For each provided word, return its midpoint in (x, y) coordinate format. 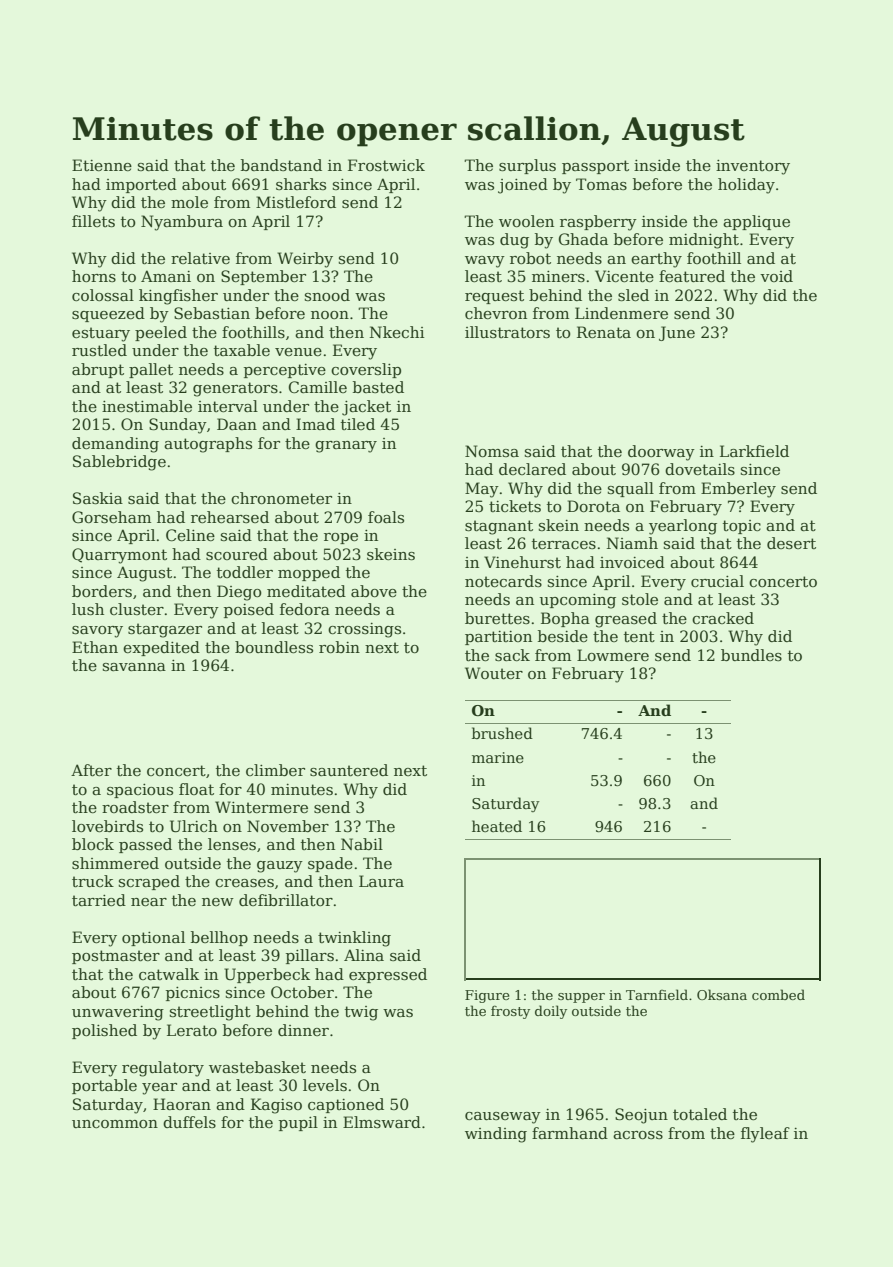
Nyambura (182, 223)
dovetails (700, 469)
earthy (656, 260)
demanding (115, 445)
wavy (485, 262)
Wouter (494, 673)
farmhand (570, 1133)
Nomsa (492, 451)
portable (104, 1086)
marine (498, 757)
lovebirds (107, 826)
